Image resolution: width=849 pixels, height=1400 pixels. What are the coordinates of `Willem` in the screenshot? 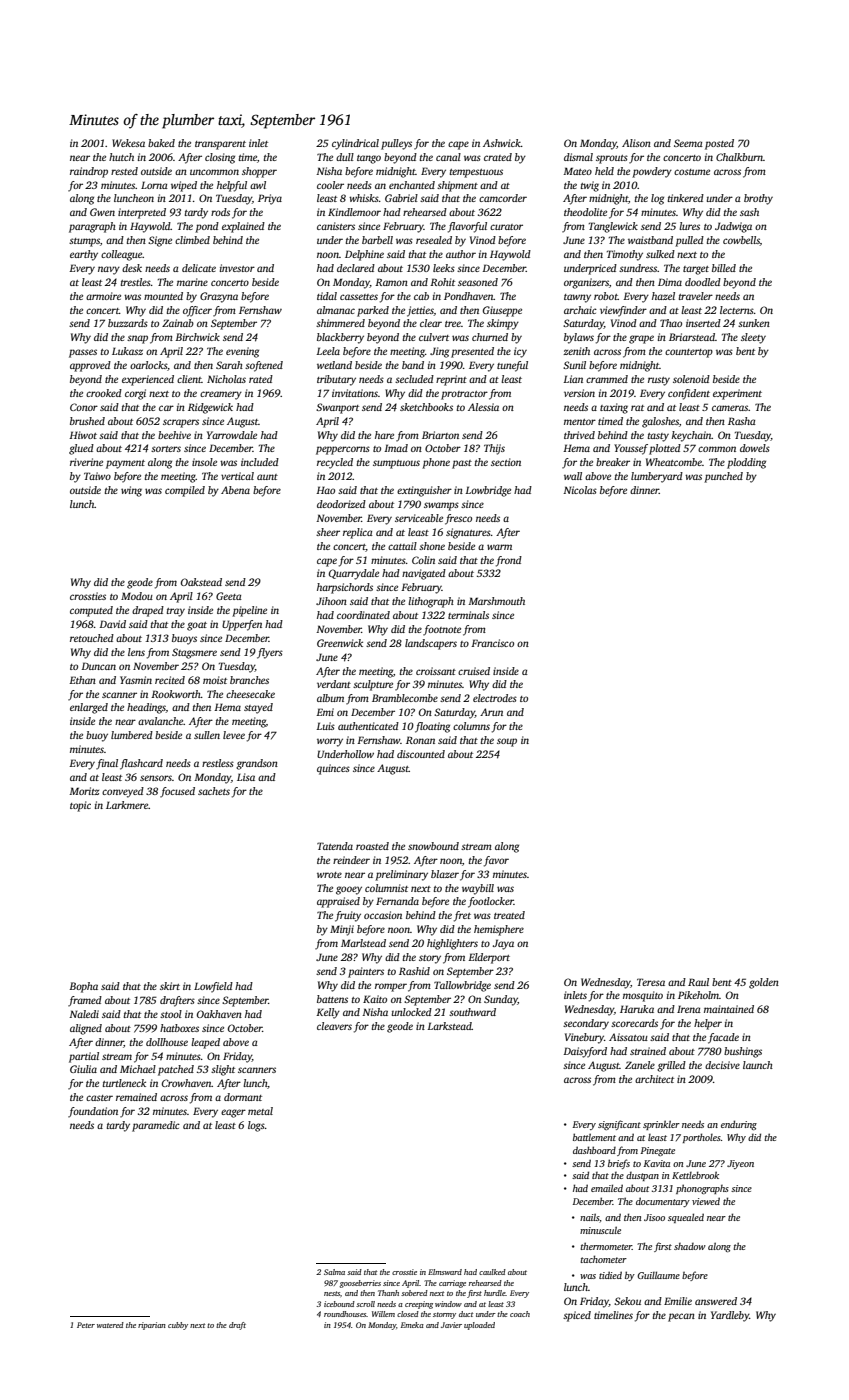 It's located at (383, 1314).
